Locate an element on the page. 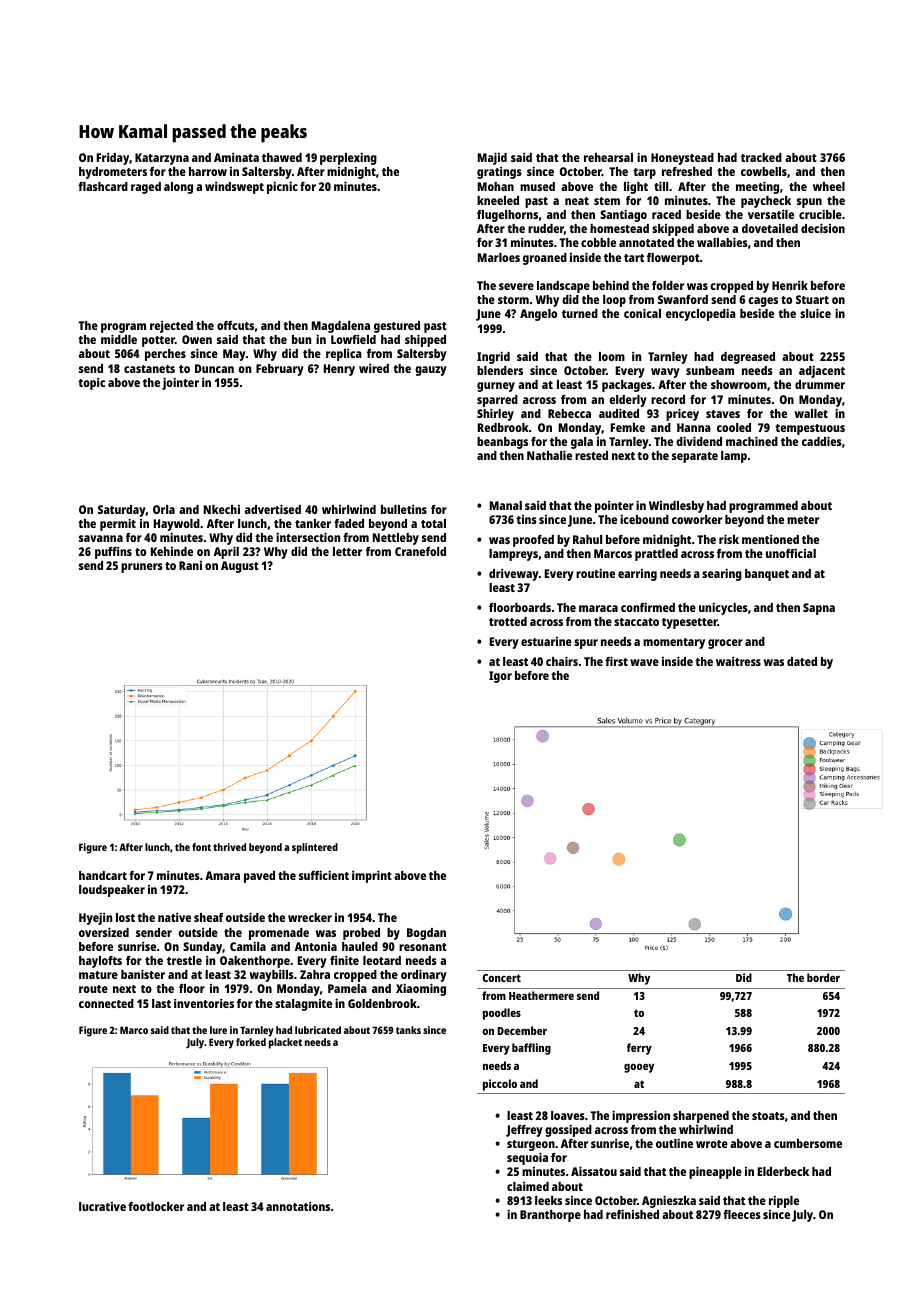  tracked is located at coordinates (761, 157).
